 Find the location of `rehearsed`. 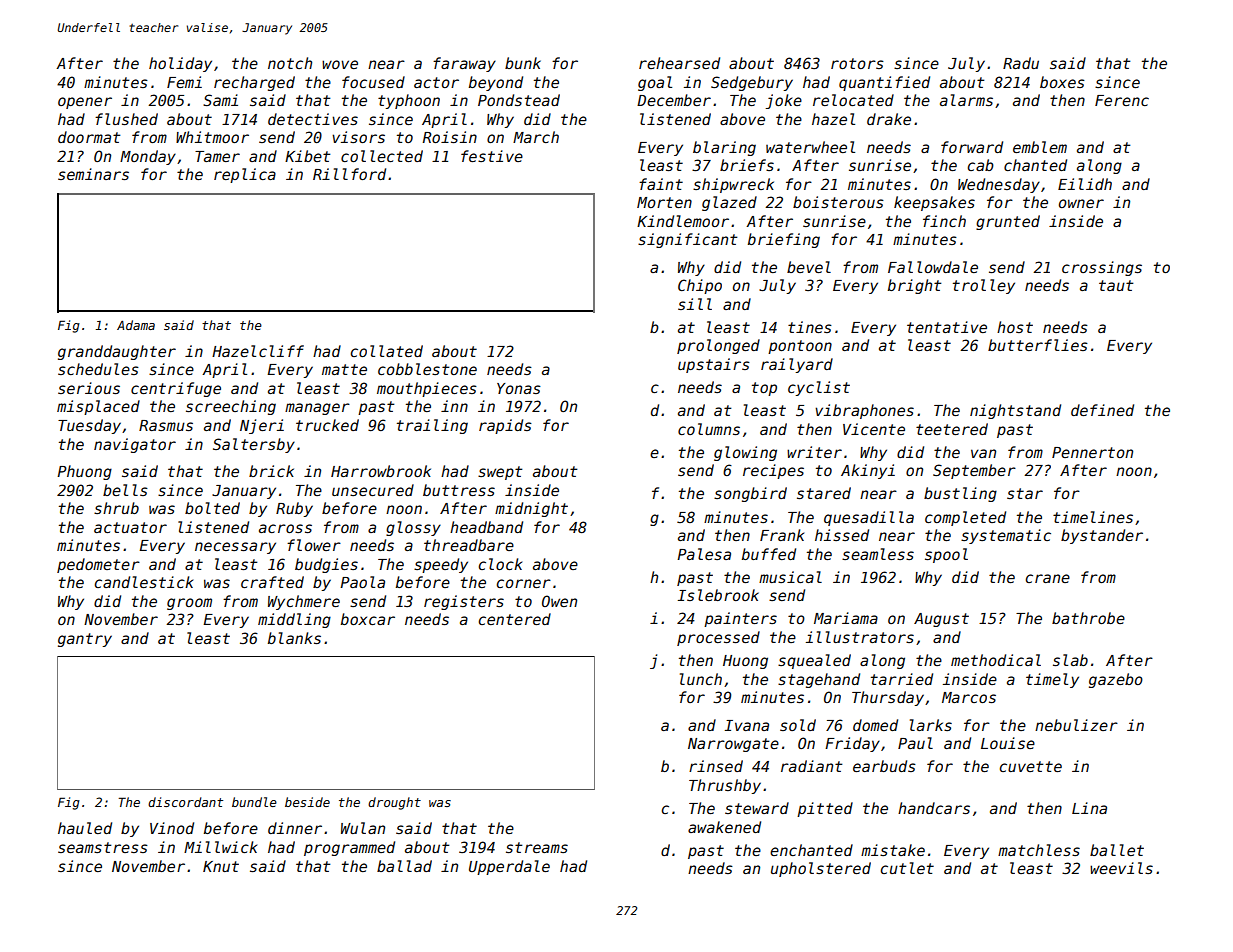

rehearsed is located at coordinates (679, 63).
